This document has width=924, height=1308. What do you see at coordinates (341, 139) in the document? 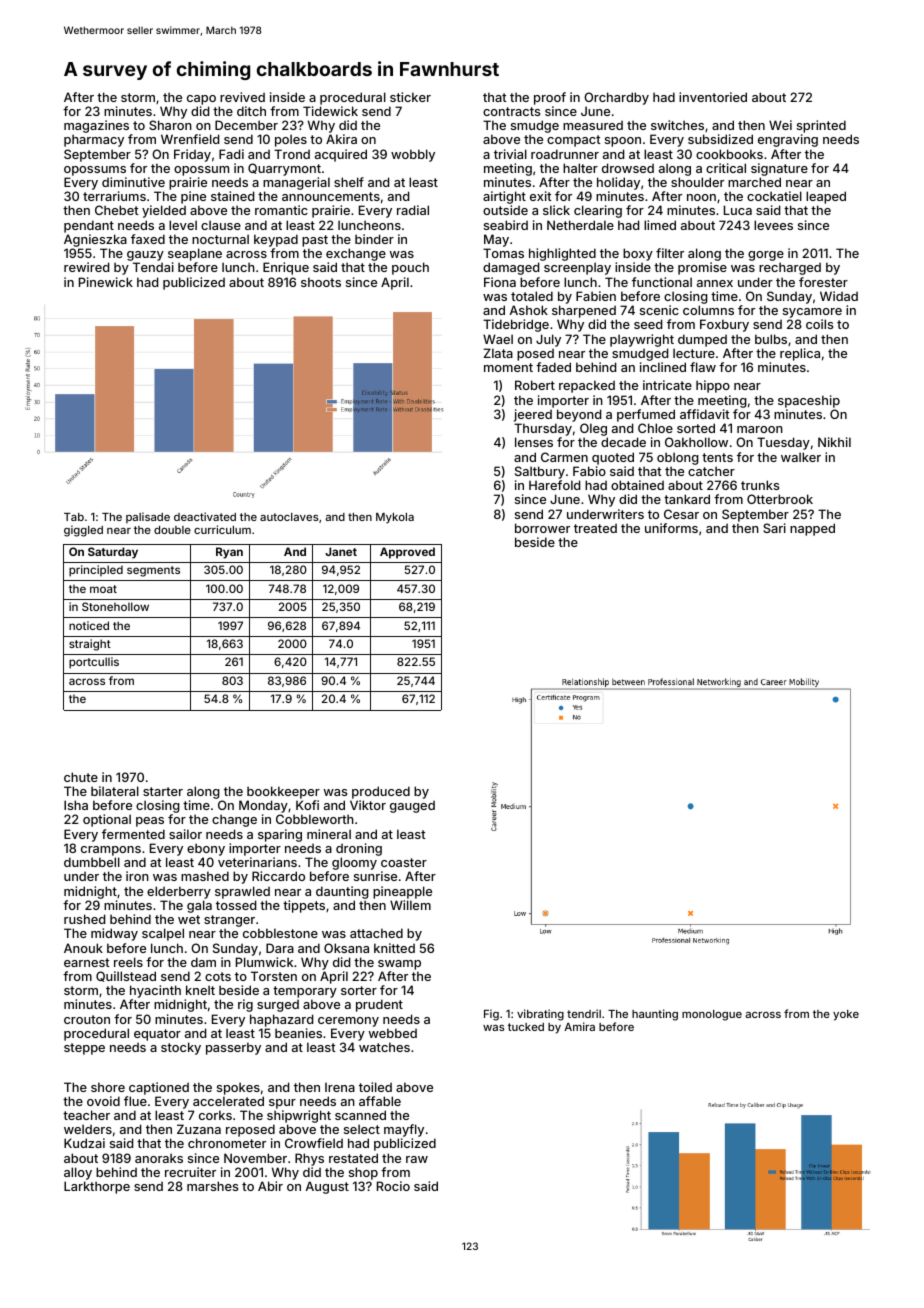
I see `Akira` at bounding box center [341, 139].
